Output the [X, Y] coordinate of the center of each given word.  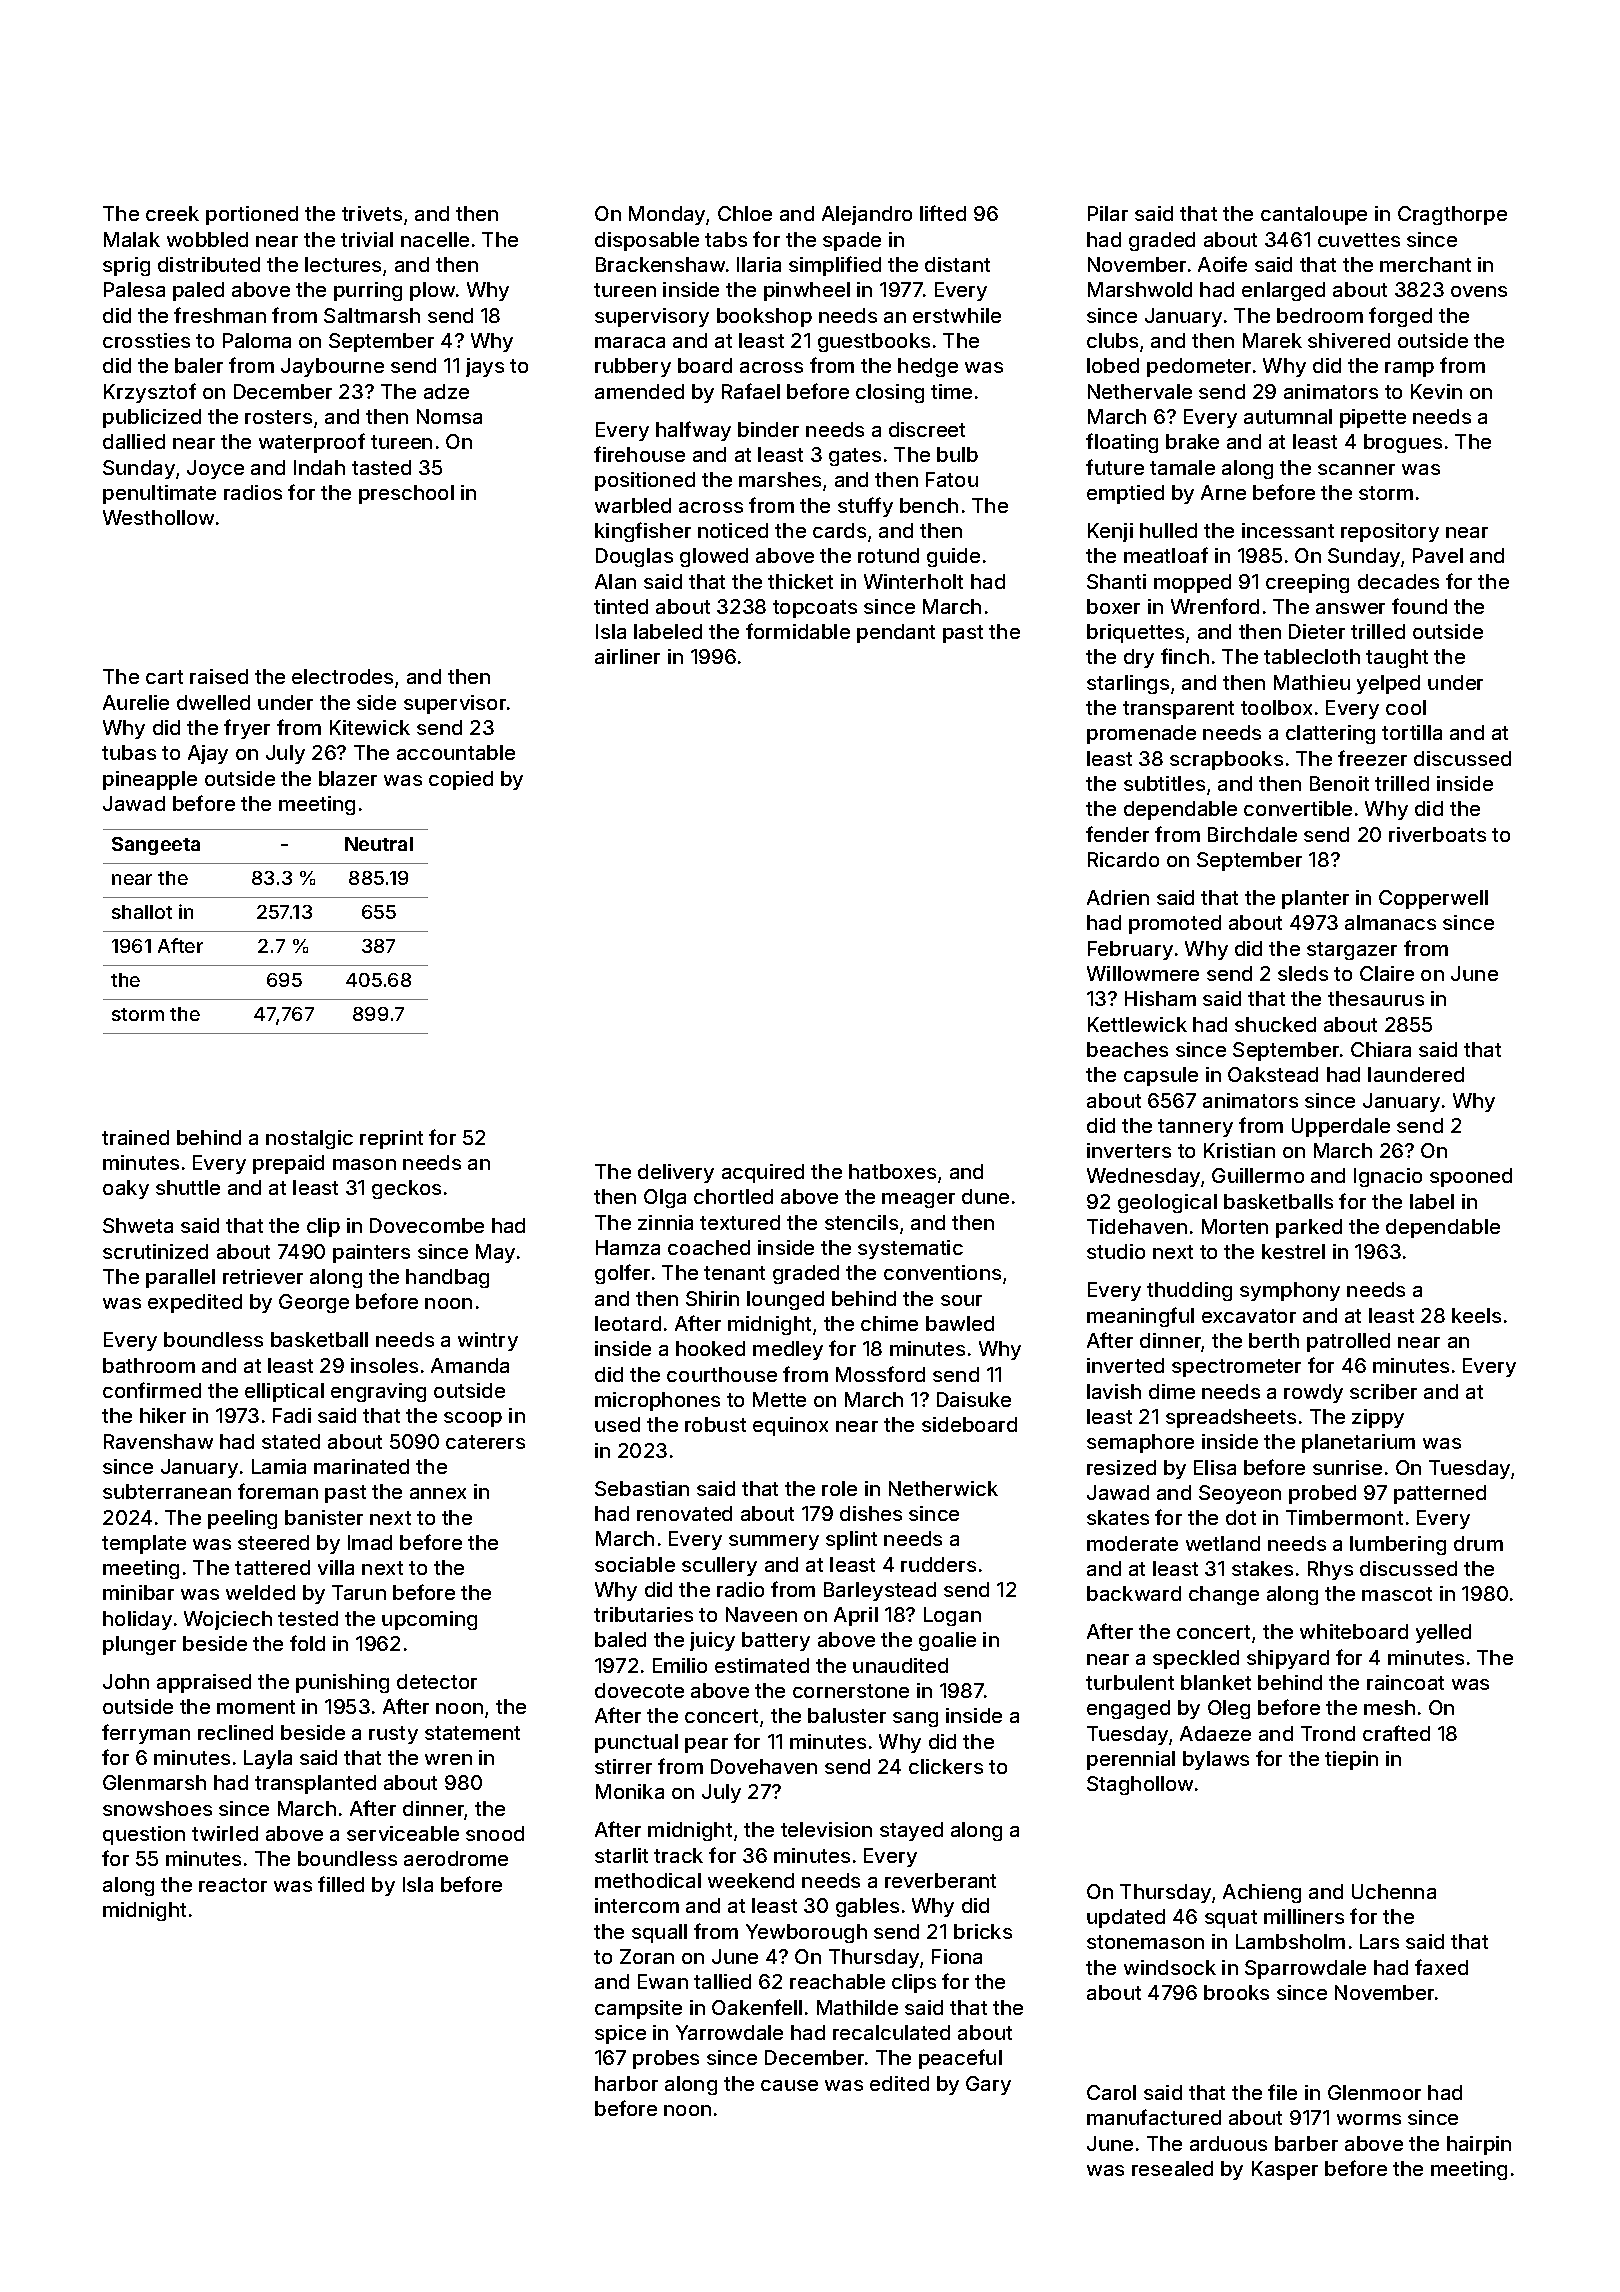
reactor [233, 1885]
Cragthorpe [1452, 215]
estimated [762, 1665]
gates [855, 457]
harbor [626, 2083]
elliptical [284, 1392]
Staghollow [1140, 1785]
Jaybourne [332, 367]
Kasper [1285, 2170]
